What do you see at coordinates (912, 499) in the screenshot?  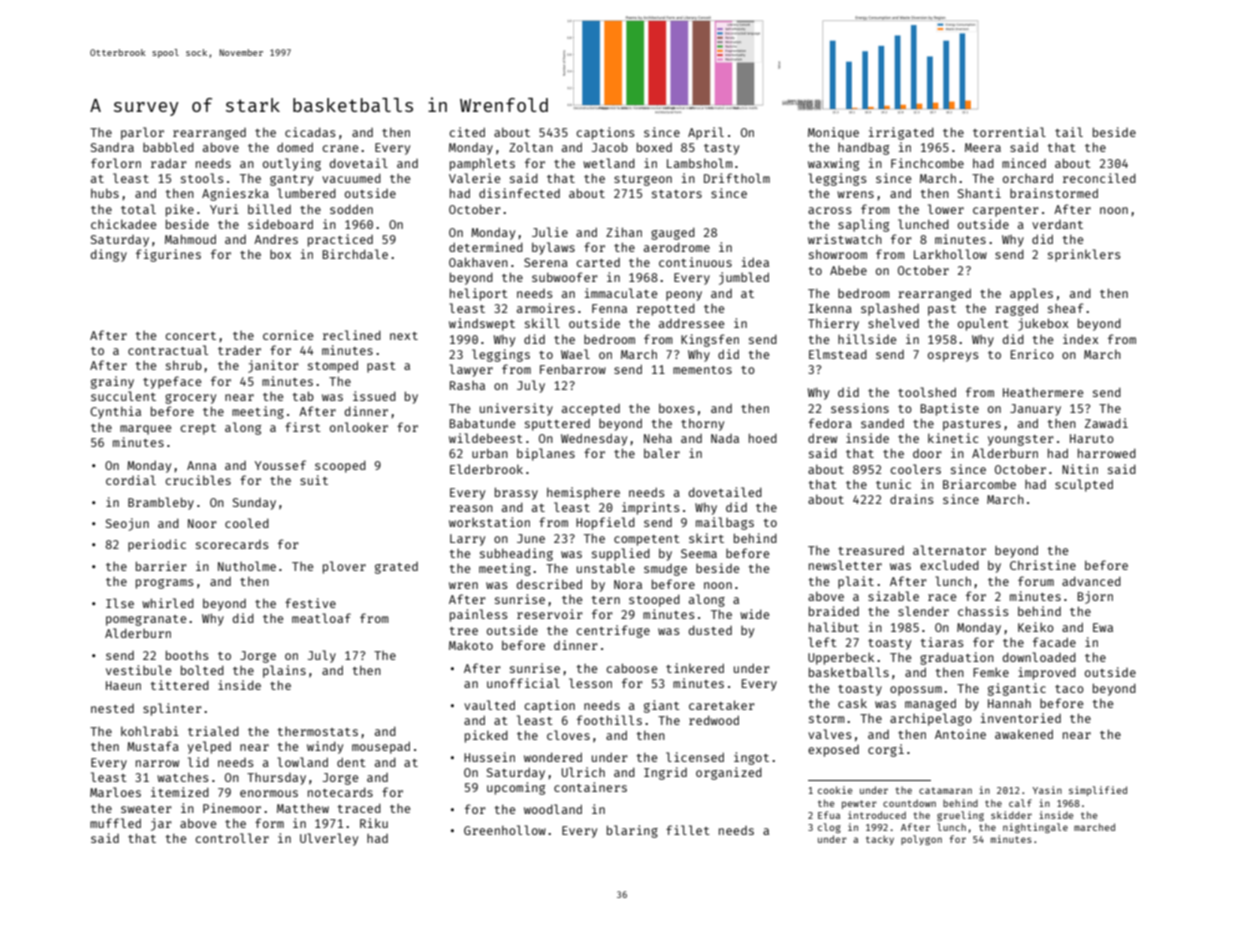 I see `drains` at bounding box center [912, 499].
